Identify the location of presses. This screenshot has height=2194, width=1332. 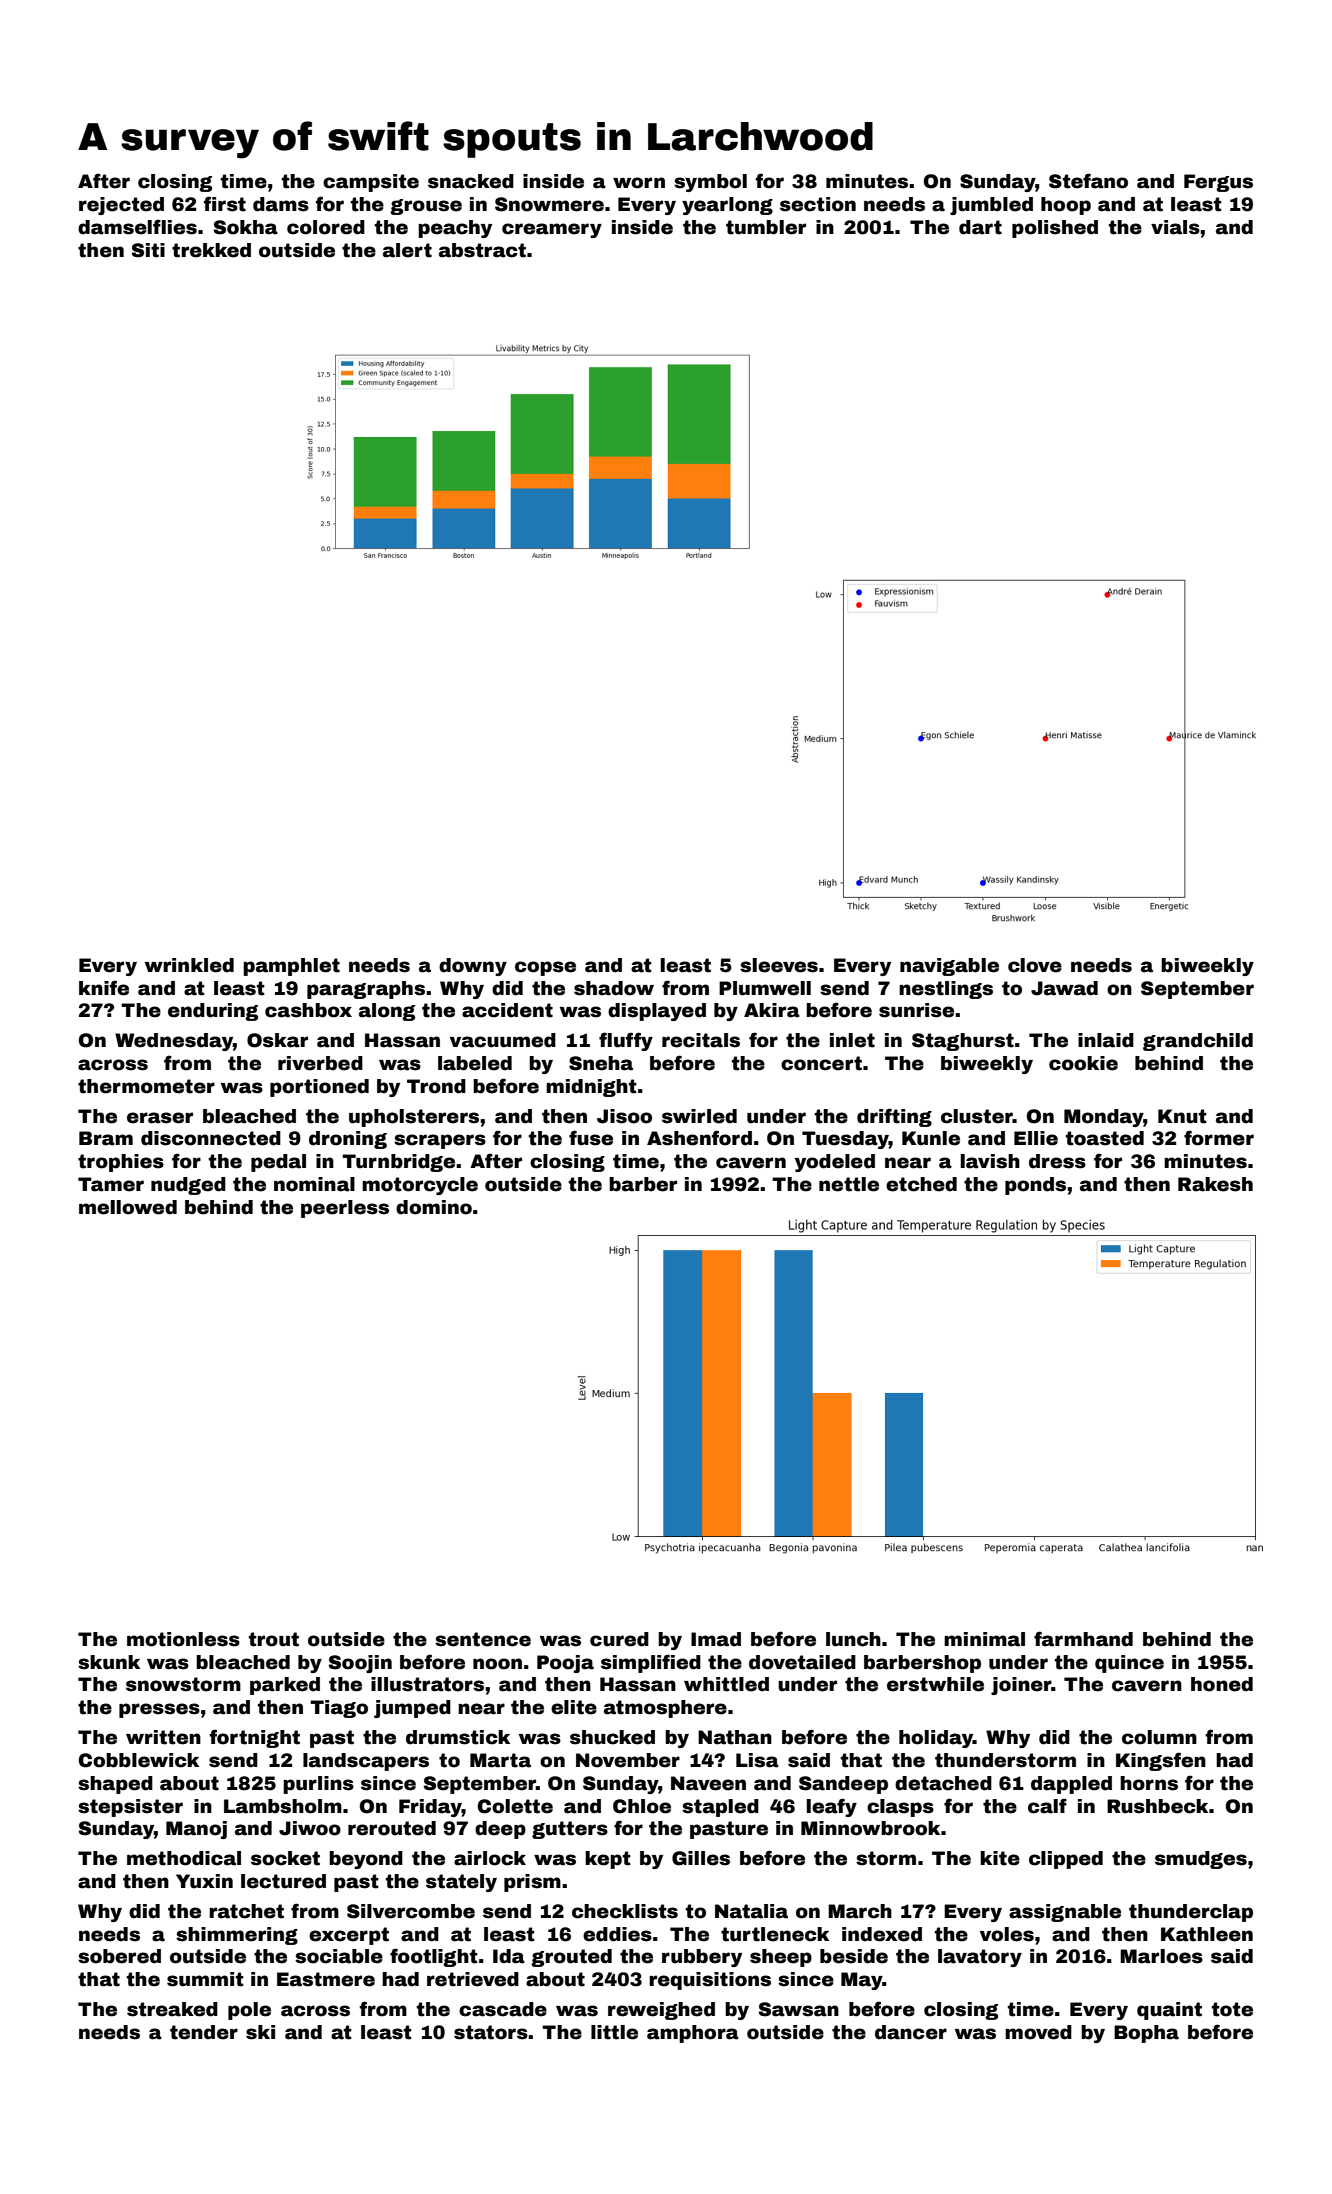
(159, 1710).
